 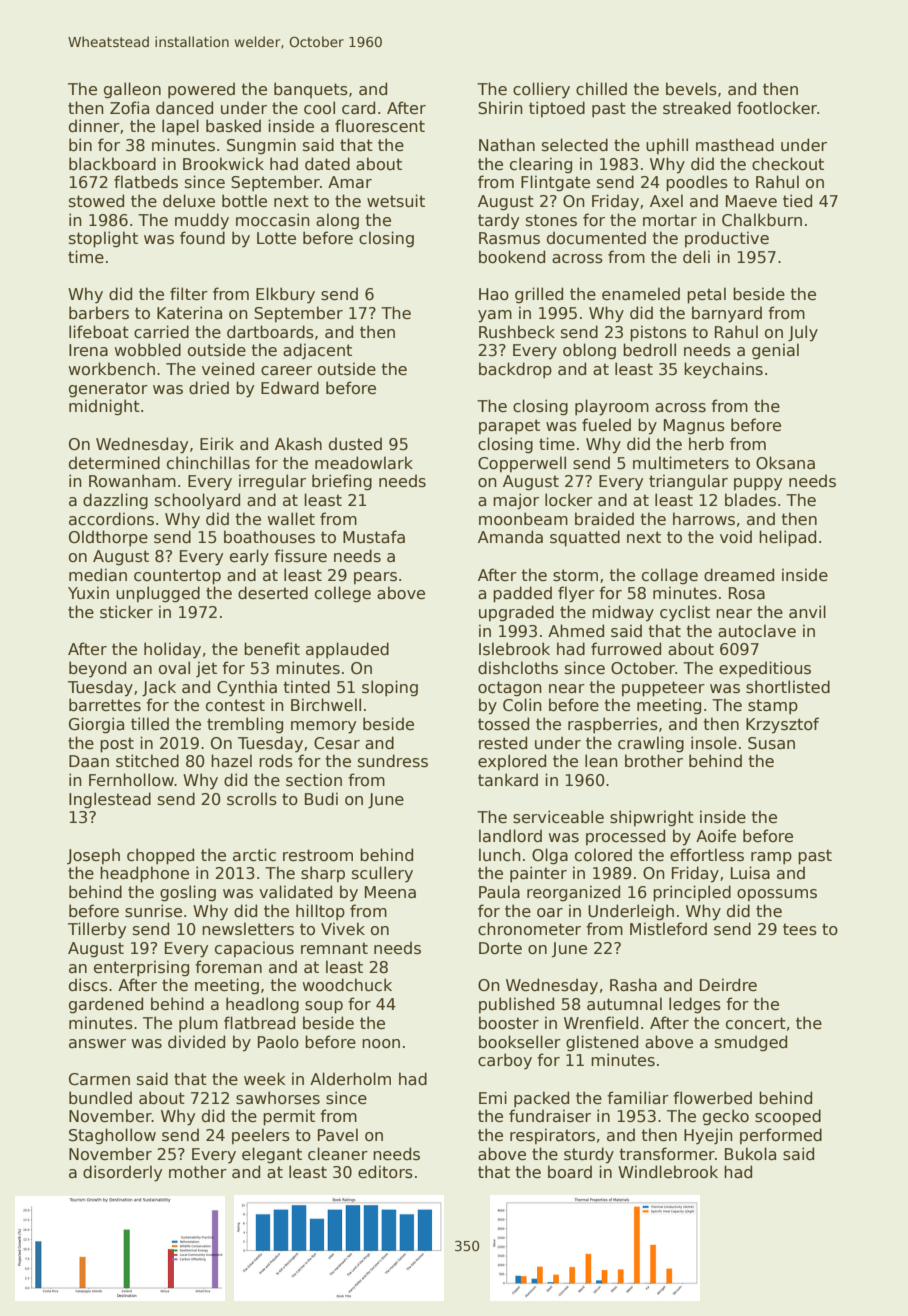 What do you see at coordinates (499, 892) in the screenshot?
I see `Paula` at bounding box center [499, 892].
